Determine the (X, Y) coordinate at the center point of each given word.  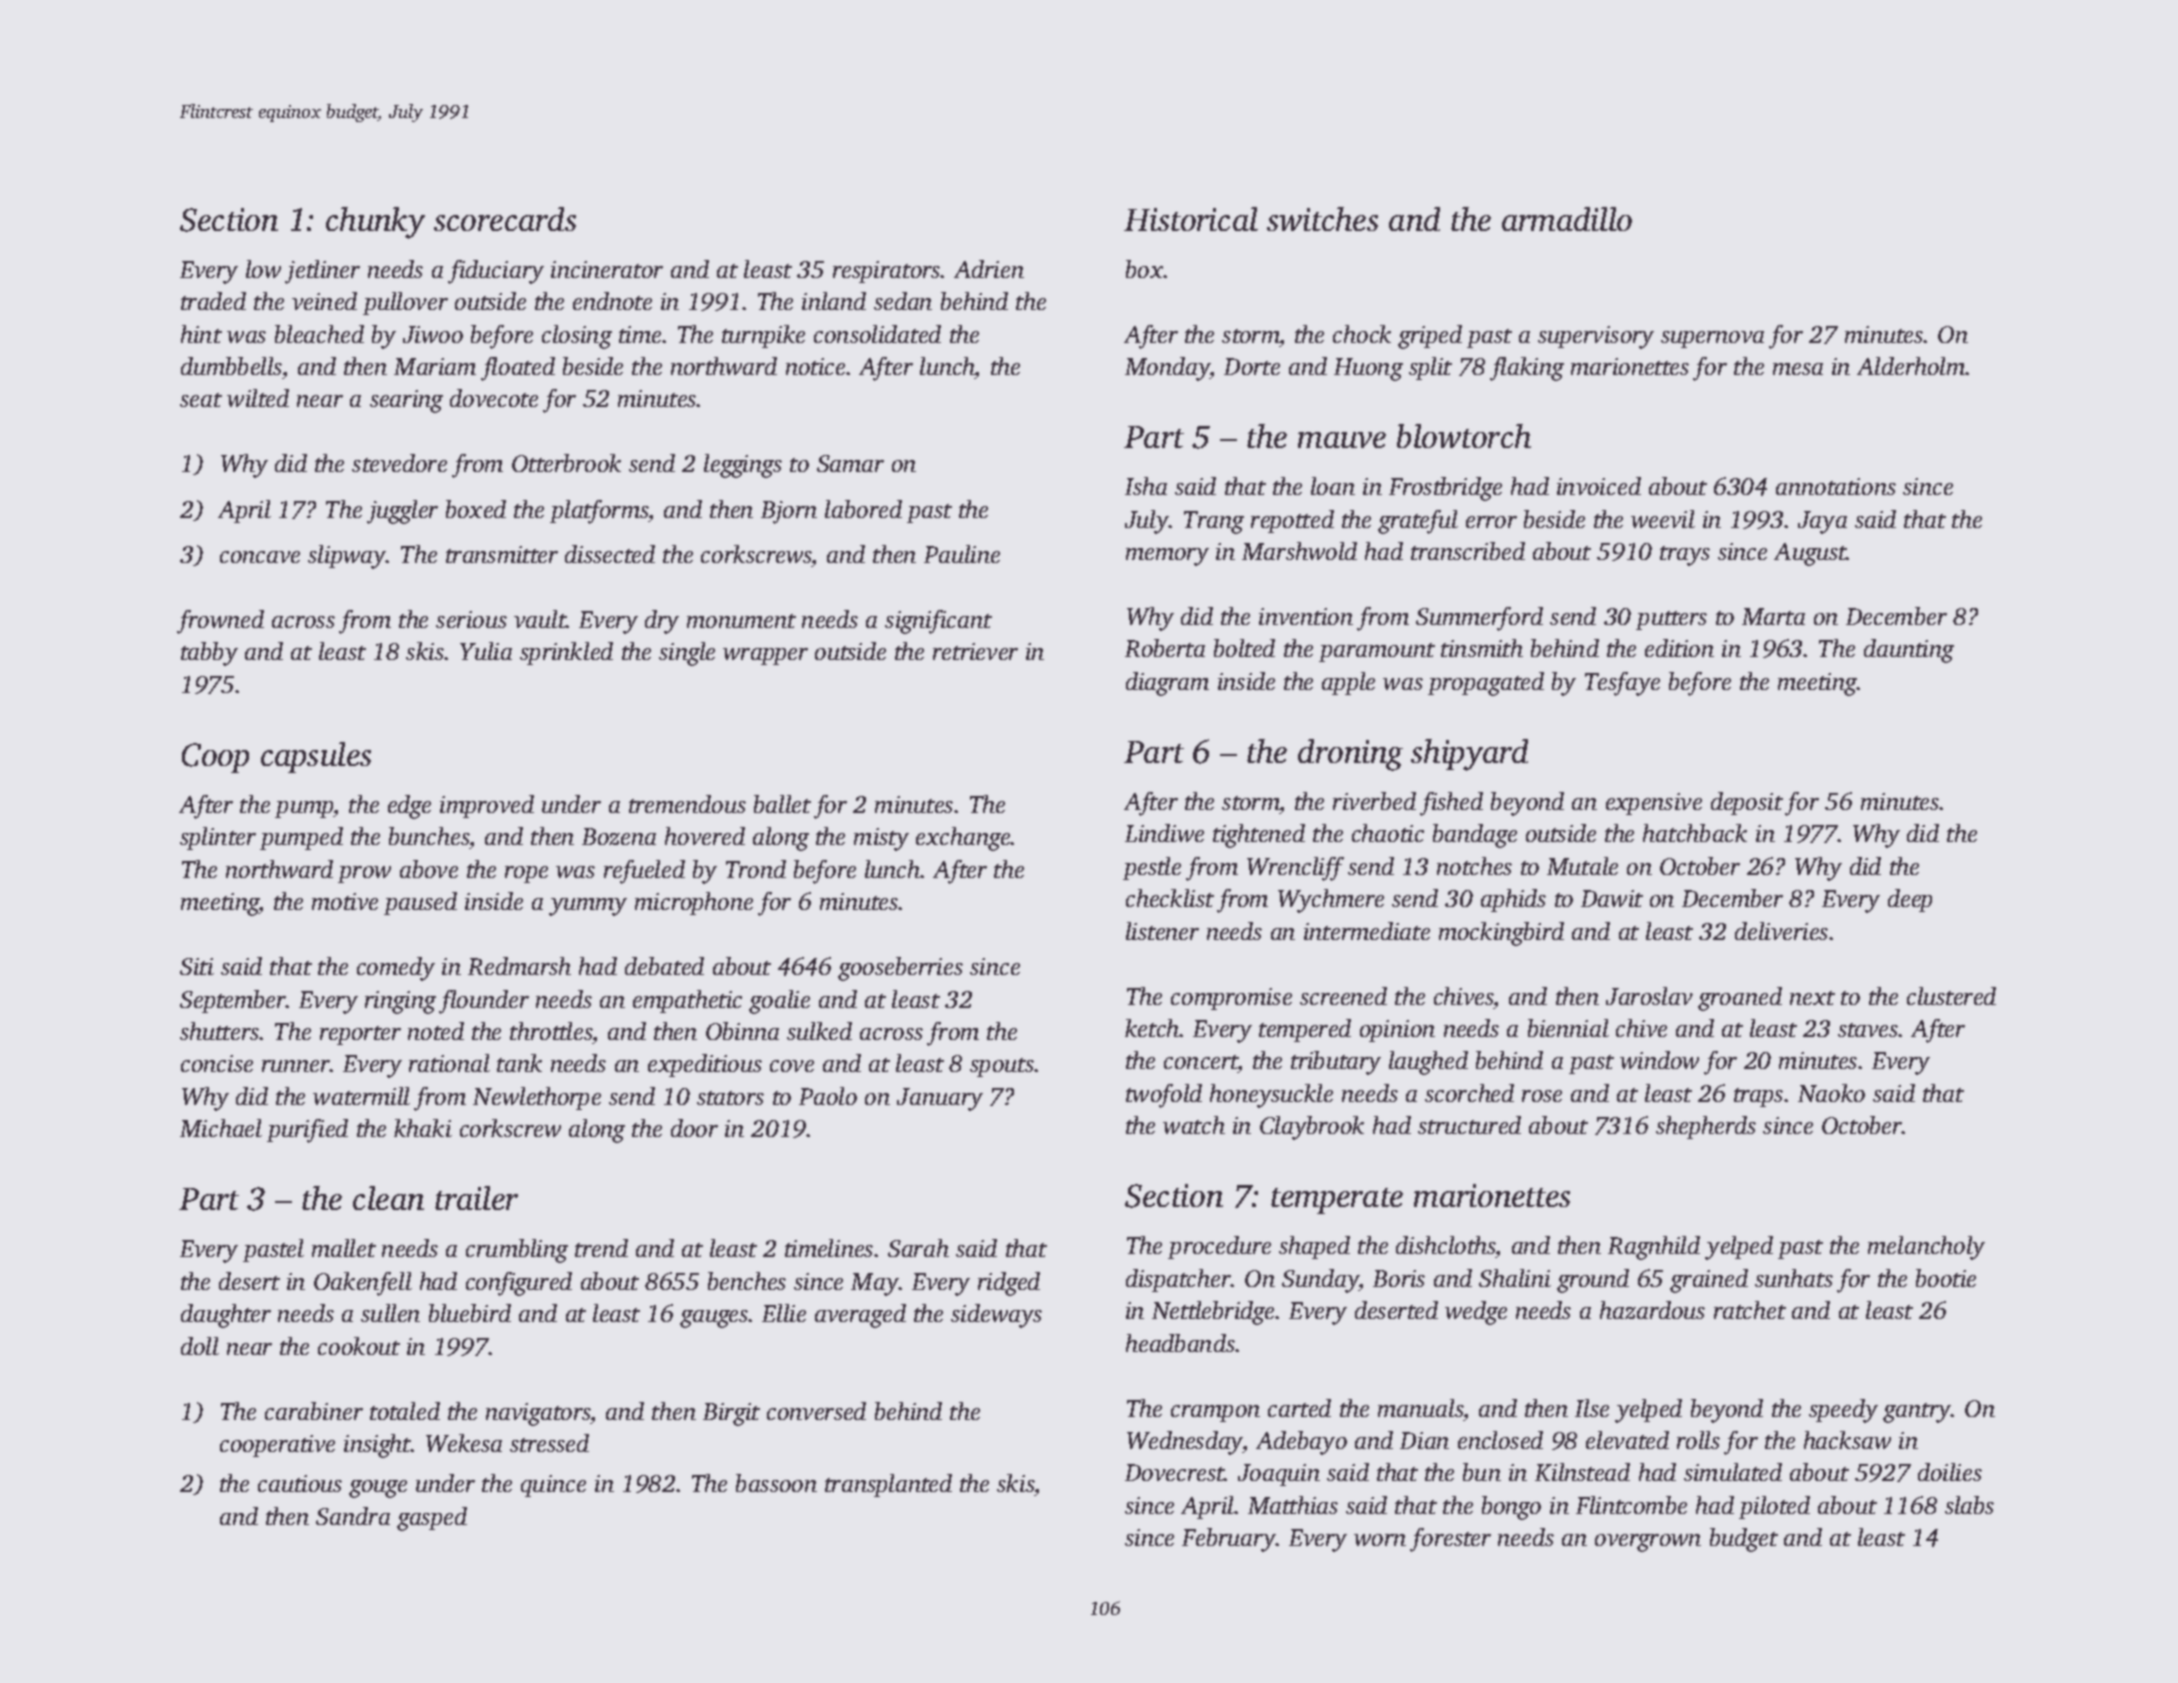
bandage (1475, 836)
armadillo (1567, 219)
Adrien (989, 269)
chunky (375, 223)
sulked (819, 1031)
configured (519, 1284)
